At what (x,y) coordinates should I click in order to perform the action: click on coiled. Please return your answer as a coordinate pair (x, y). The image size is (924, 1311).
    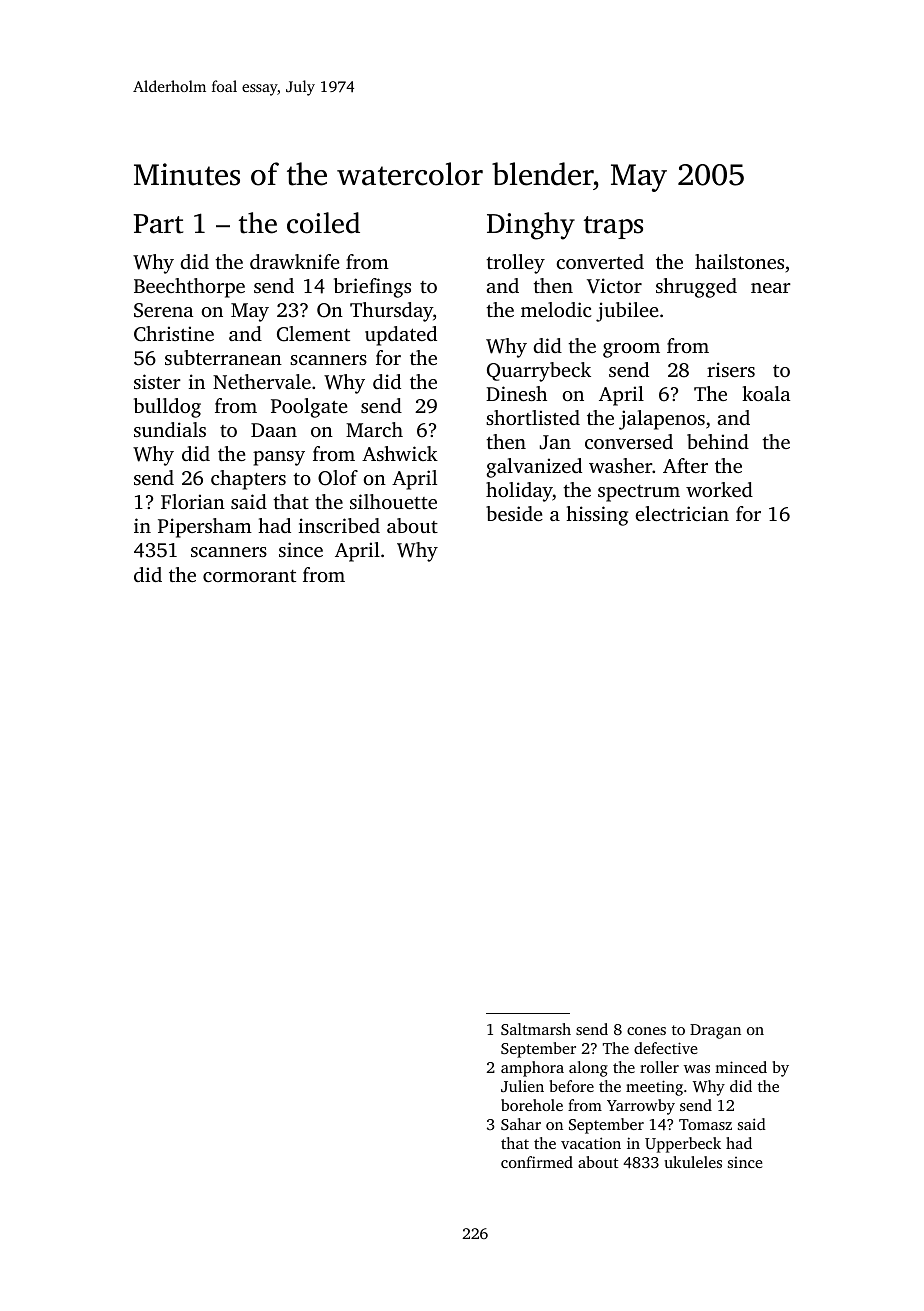
    Looking at the image, I should click on (323, 223).
